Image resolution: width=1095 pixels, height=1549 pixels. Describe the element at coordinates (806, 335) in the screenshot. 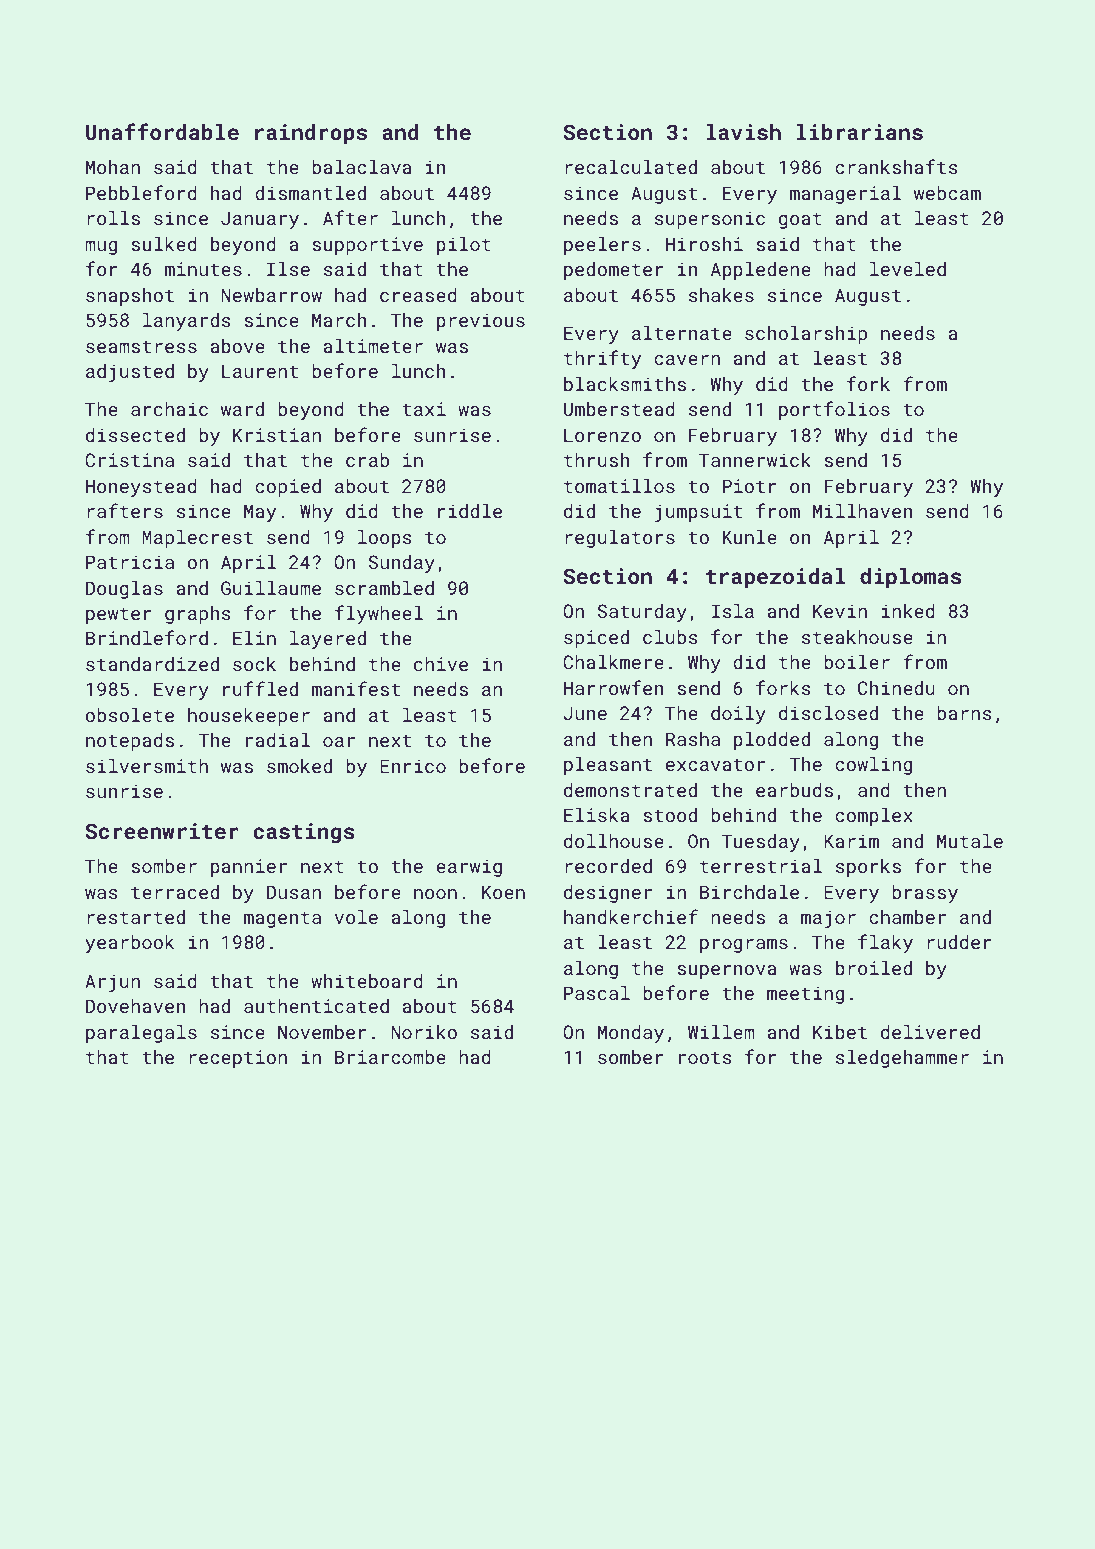

I see `scholarship` at that location.
